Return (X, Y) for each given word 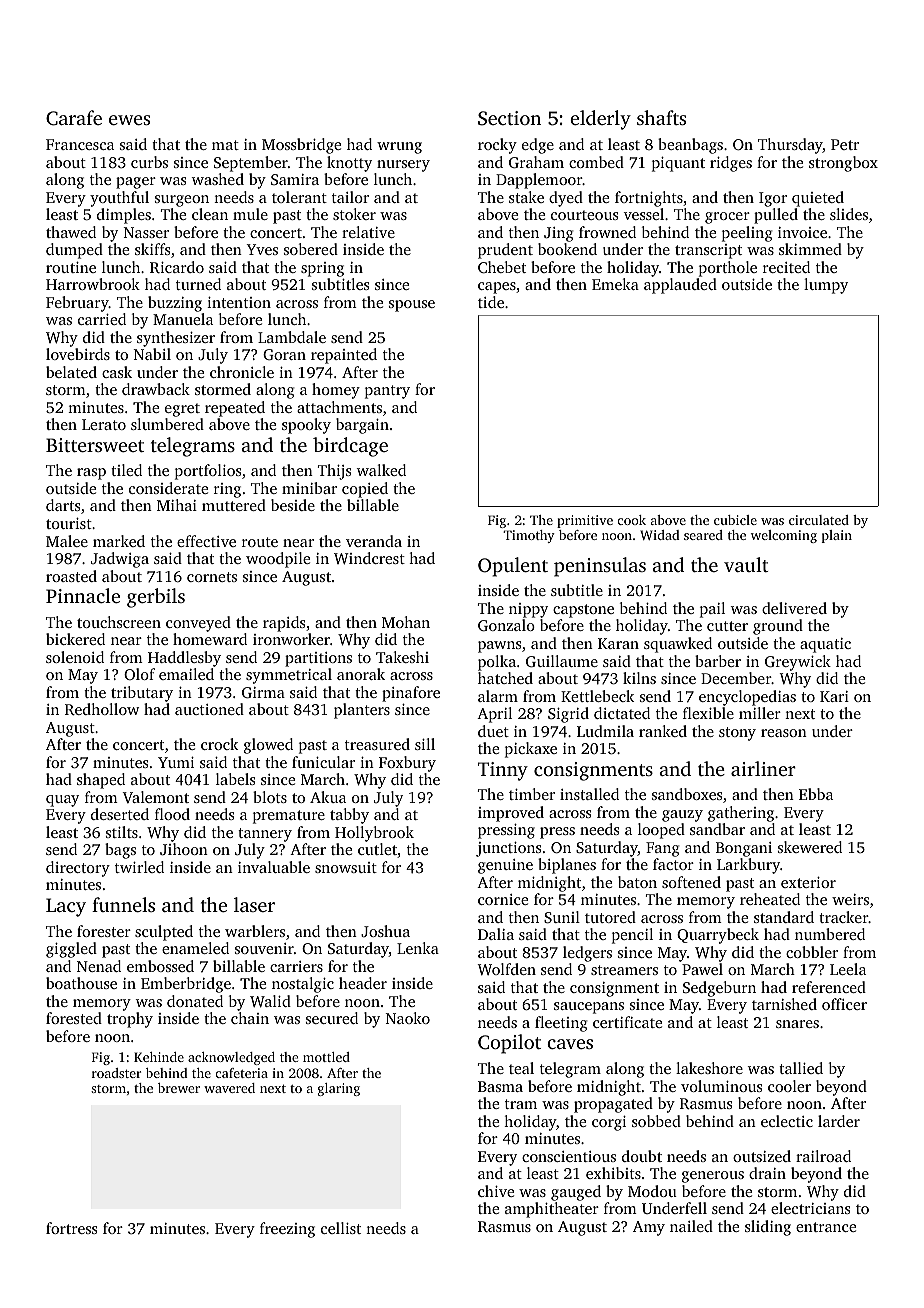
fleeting (561, 1024)
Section (509, 118)
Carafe (74, 118)
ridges (731, 164)
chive (496, 1191)
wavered (229, 1088)
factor (673, 864)
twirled (139, 867)
